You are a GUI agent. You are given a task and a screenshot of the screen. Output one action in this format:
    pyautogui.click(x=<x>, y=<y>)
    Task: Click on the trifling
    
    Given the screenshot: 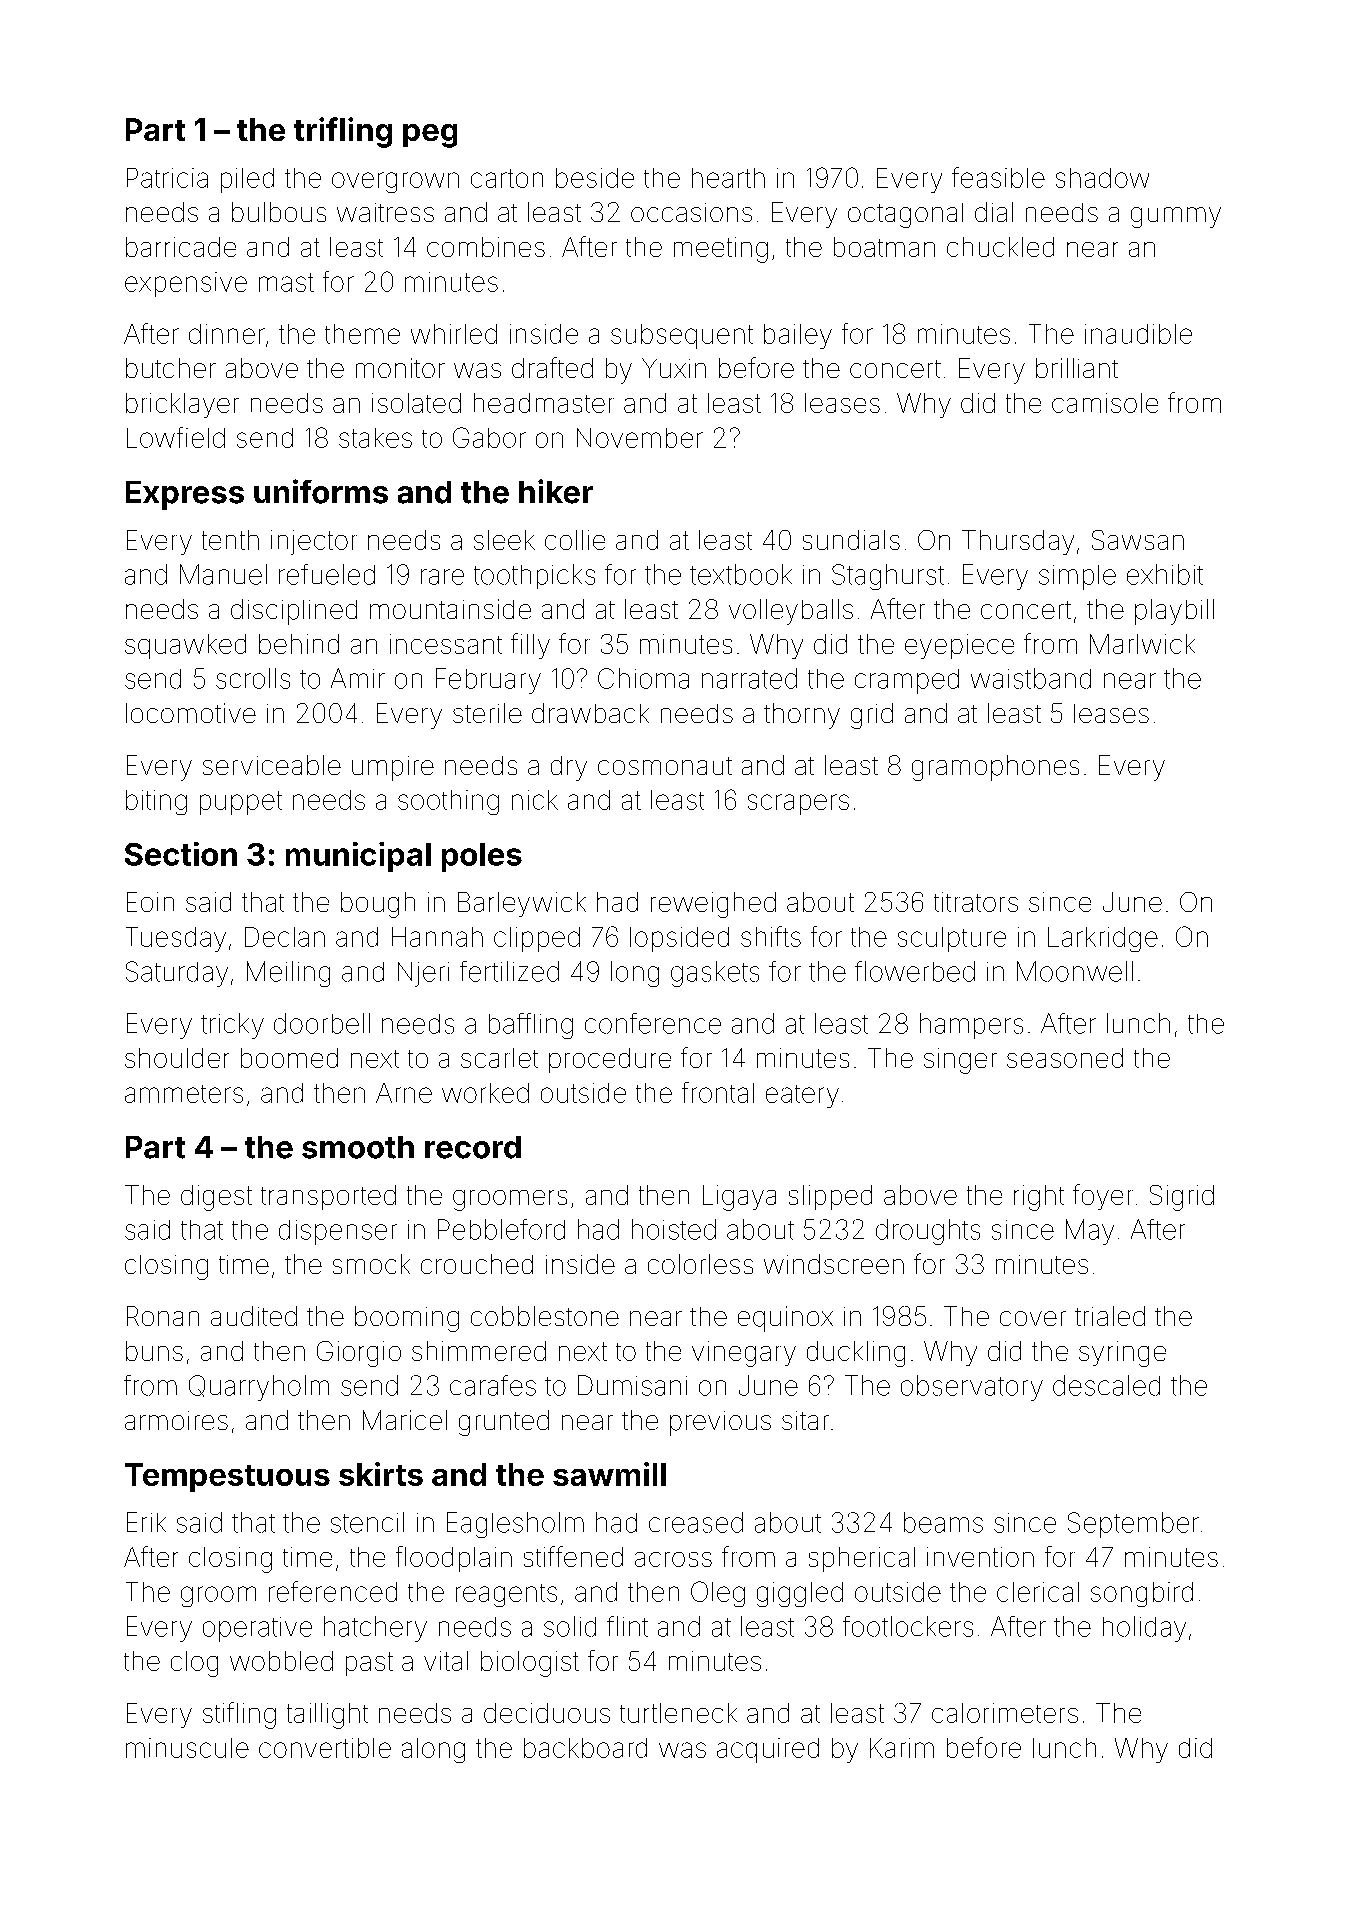 What is the action you would take?
    pyautogui.click(x=343, y=132)
